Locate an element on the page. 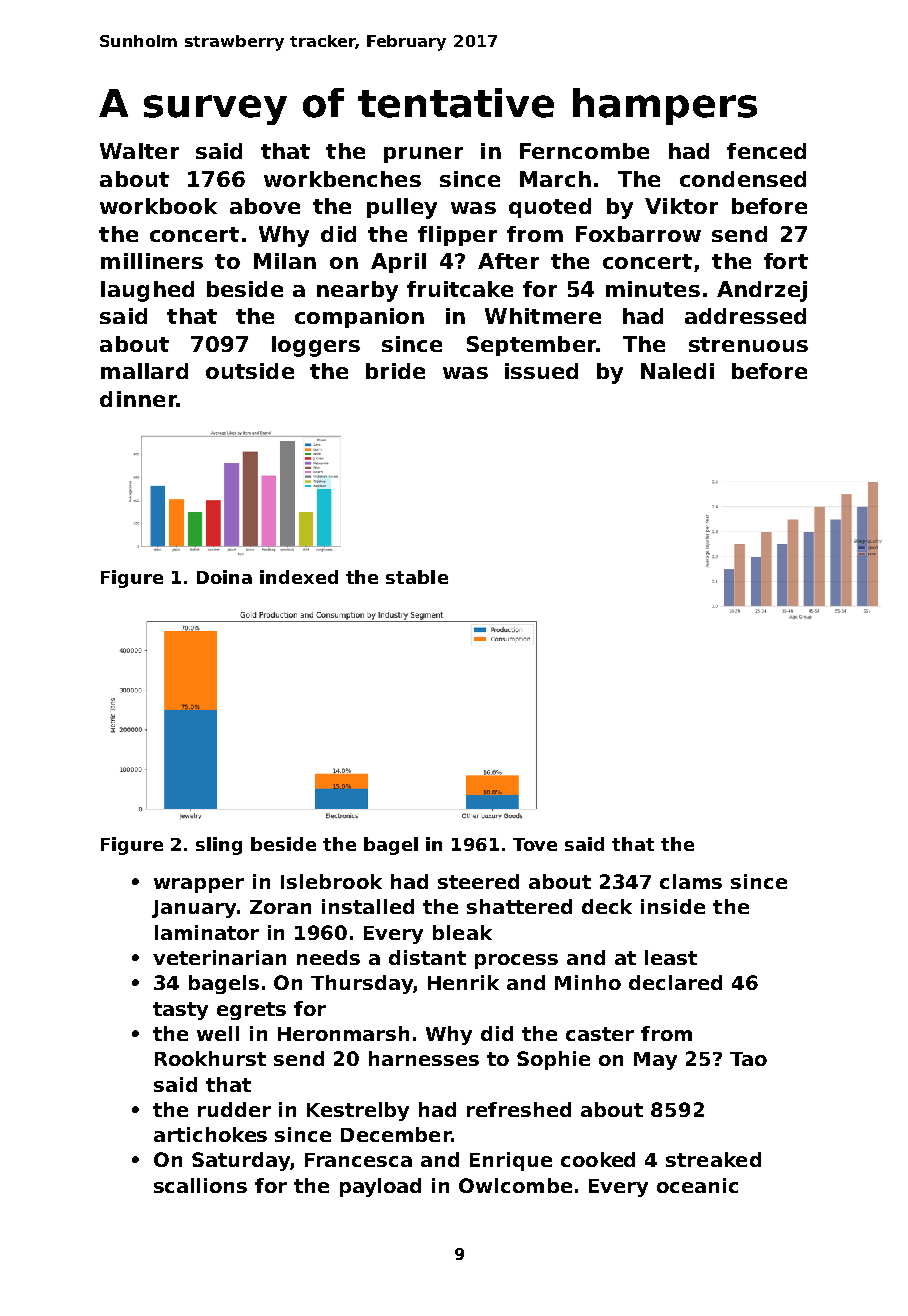  Tove is located at coordinates (535, 844).
